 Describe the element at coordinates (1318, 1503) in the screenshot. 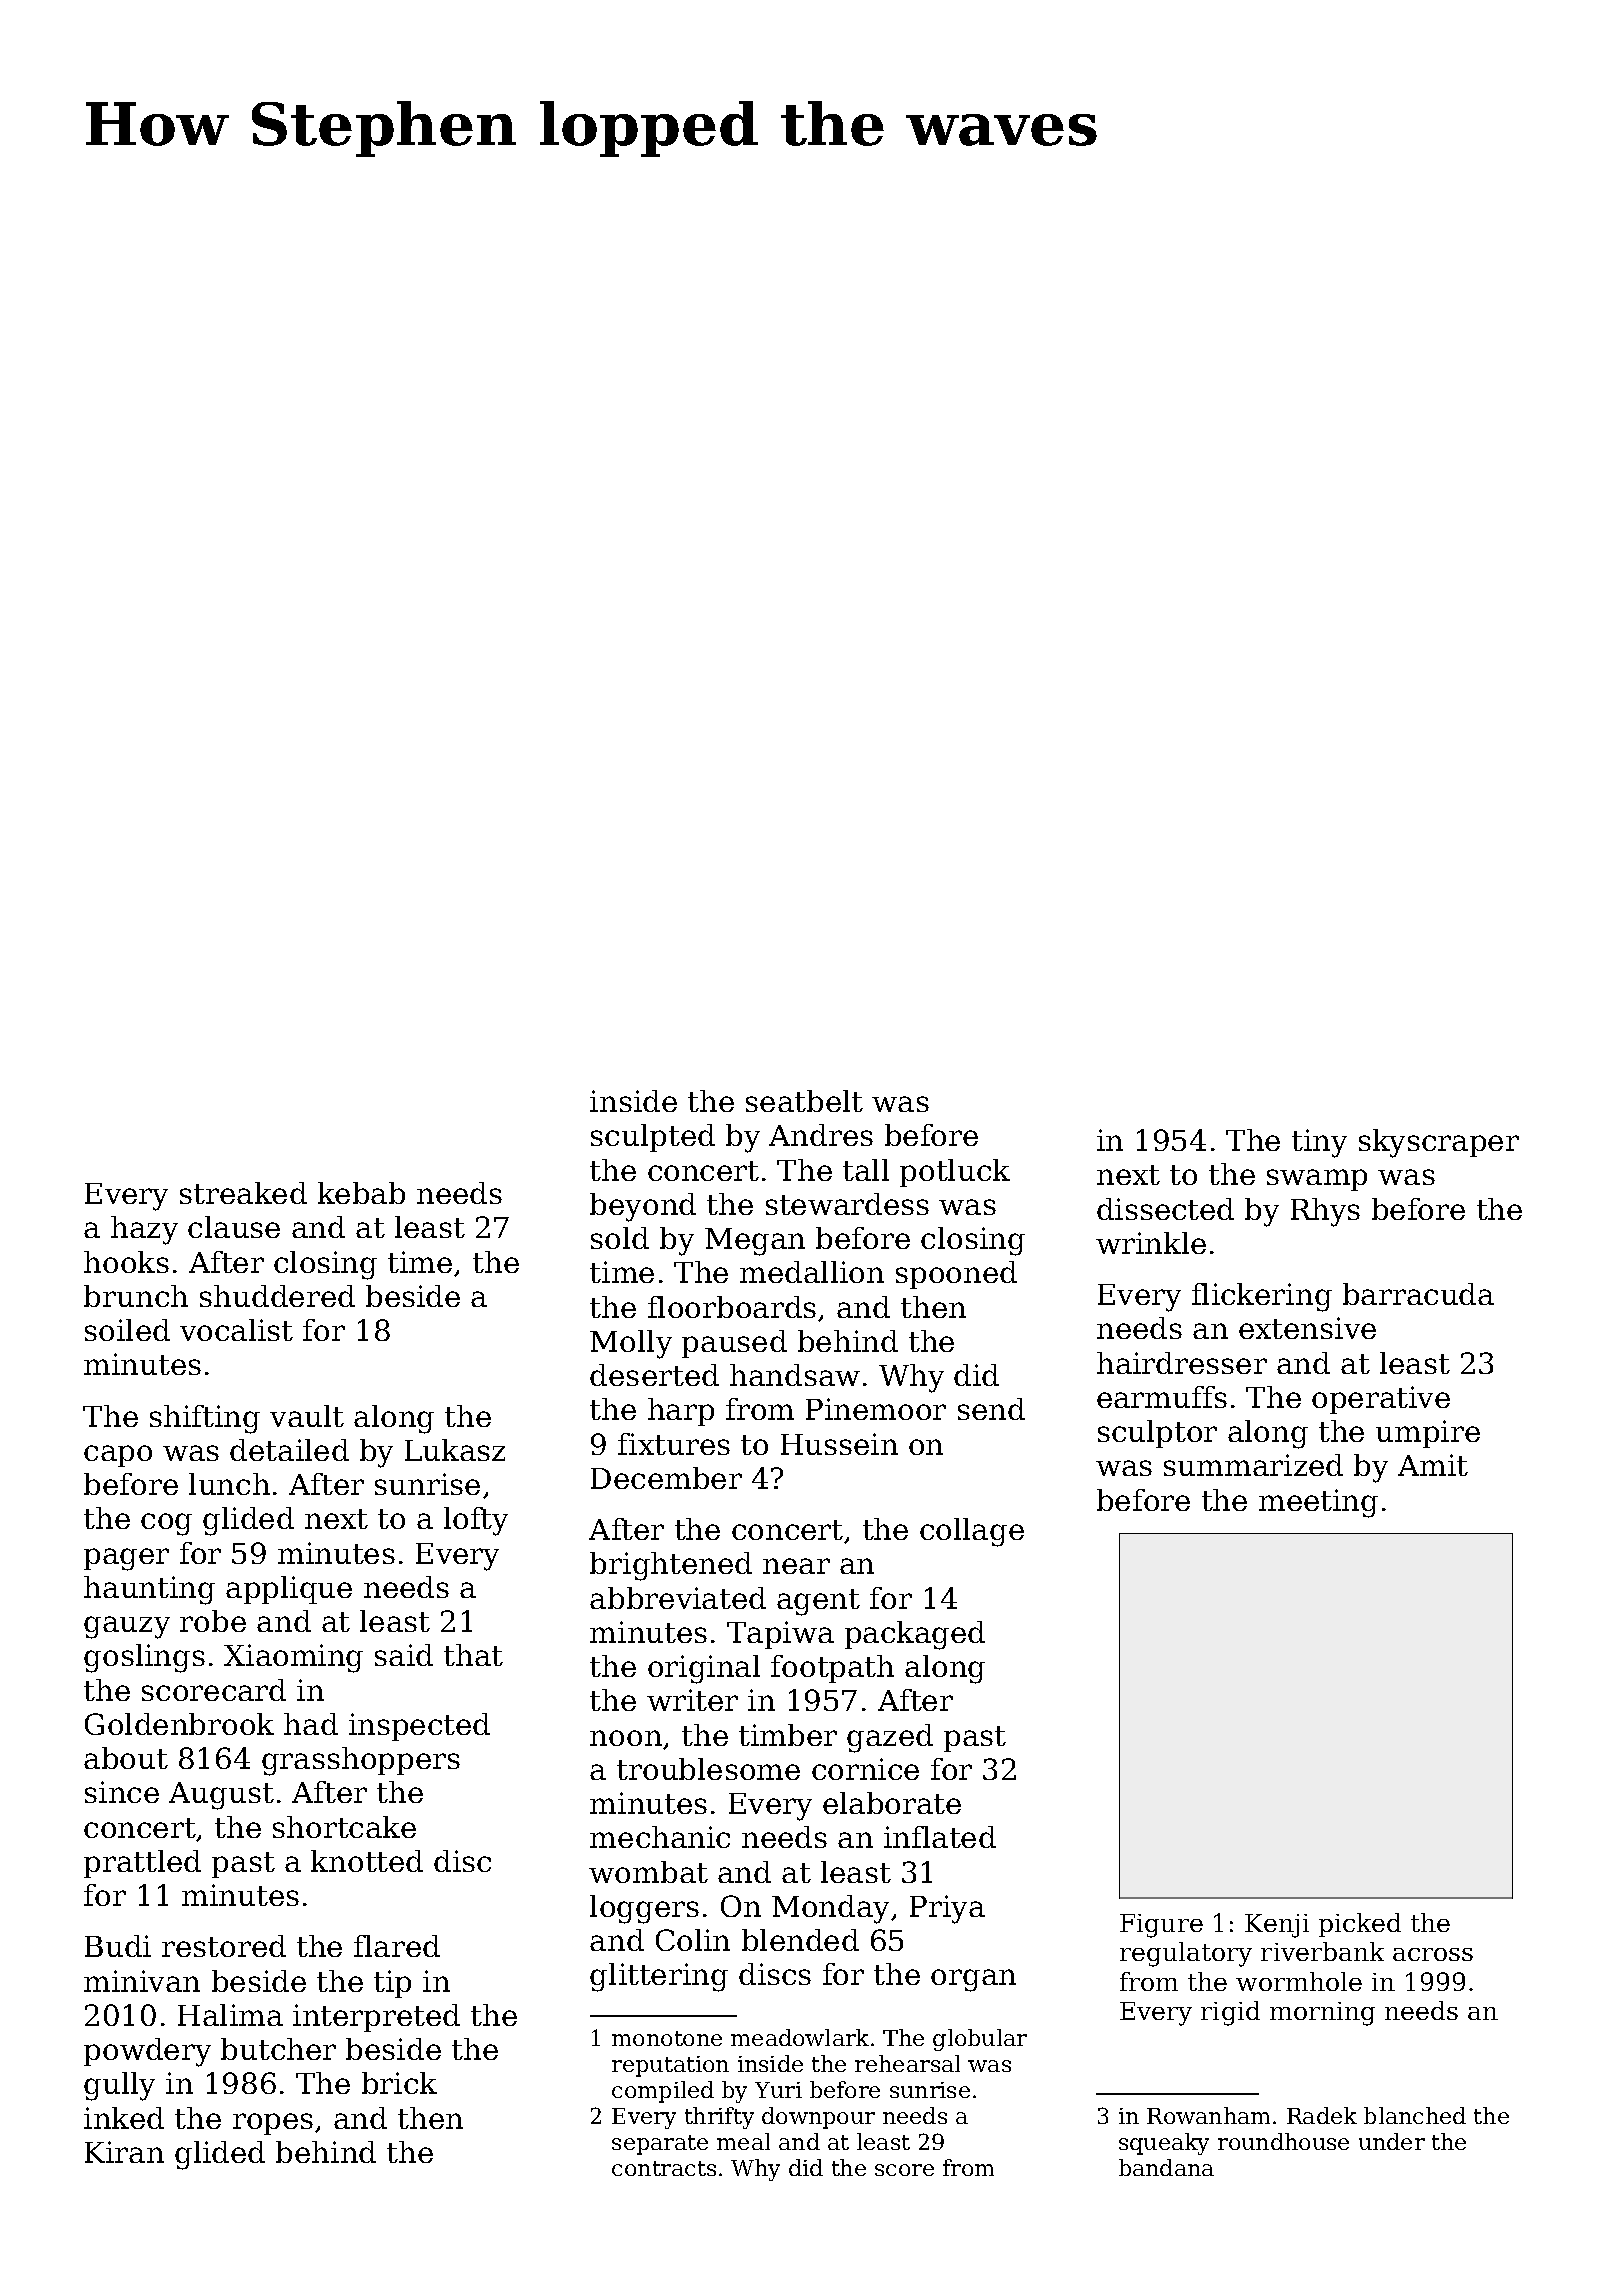

I see `meeting` at that location.
